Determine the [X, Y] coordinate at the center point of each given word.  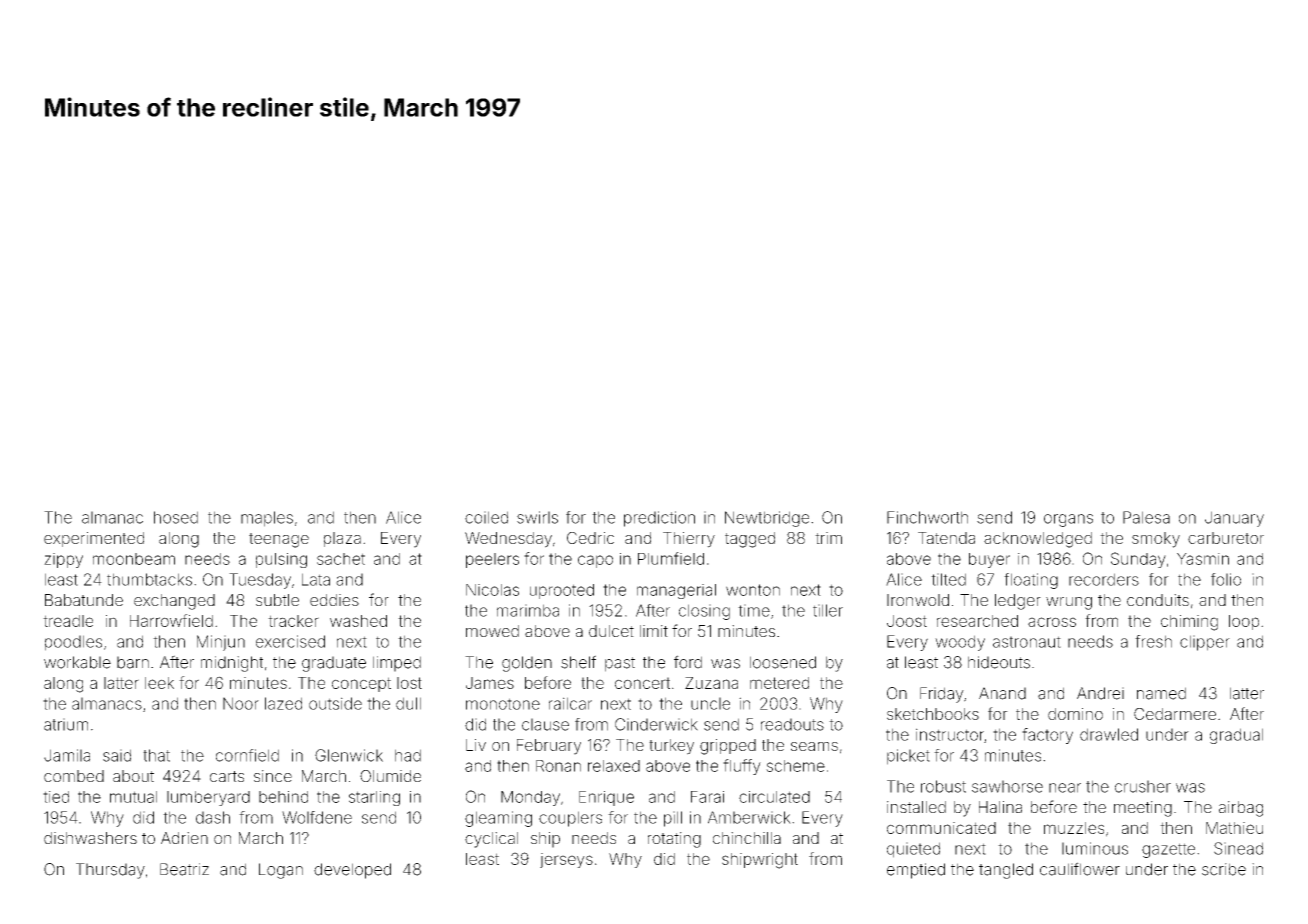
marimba [528, 610]
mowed [492, 631]
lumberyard [208, 798]
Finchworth [927, 517]
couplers [570, 819]
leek [159, 683]
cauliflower [1080, 869]
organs [1068, 520]
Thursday [110, 871]
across [1052, 622]
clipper [1205, 643]
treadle [68, 621]
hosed [176, 517]
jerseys [566, 860]
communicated [941, 828]
